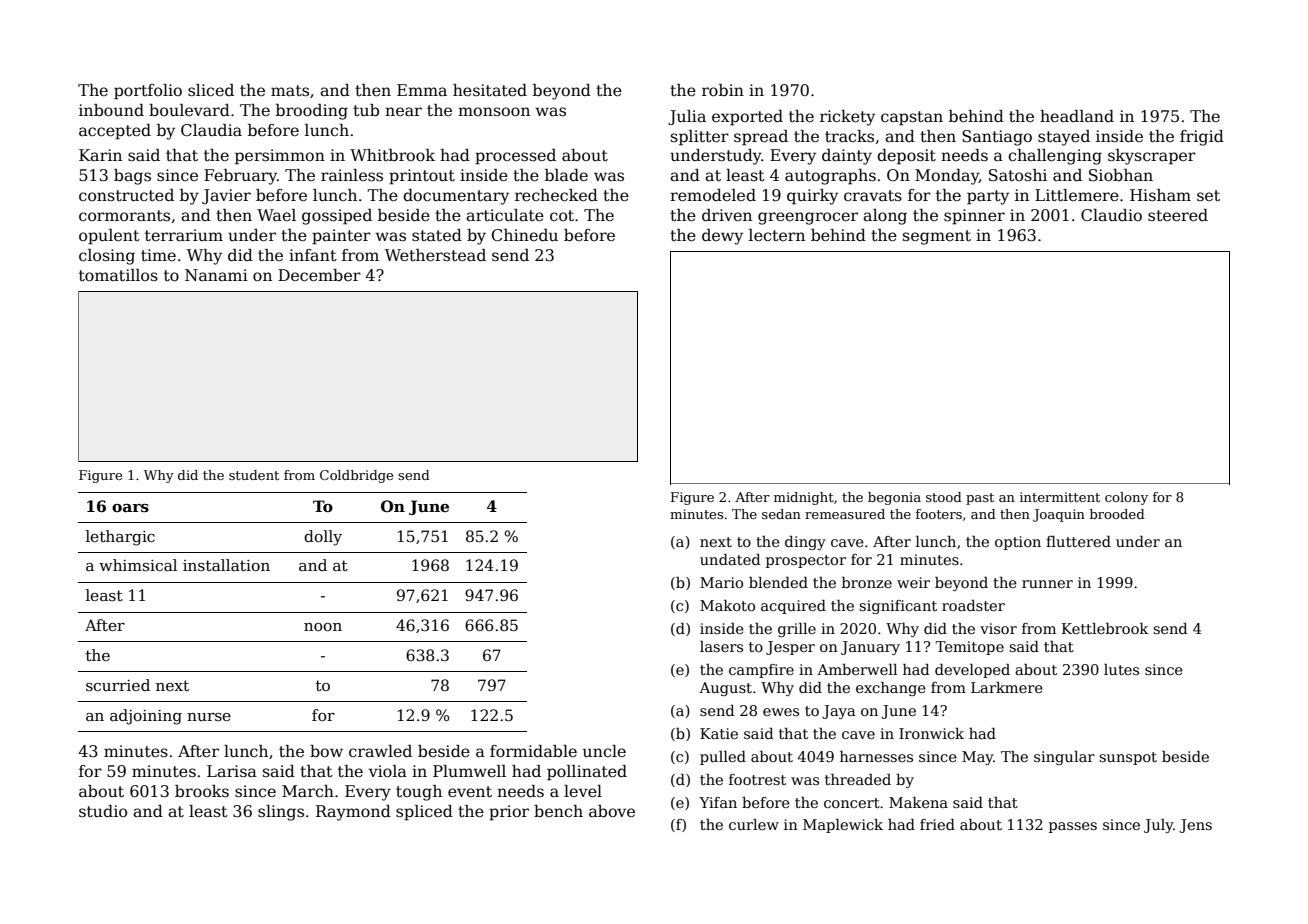 This page has height=924, width=1308. I want to click on Wetherstead, so click(435, 255).
